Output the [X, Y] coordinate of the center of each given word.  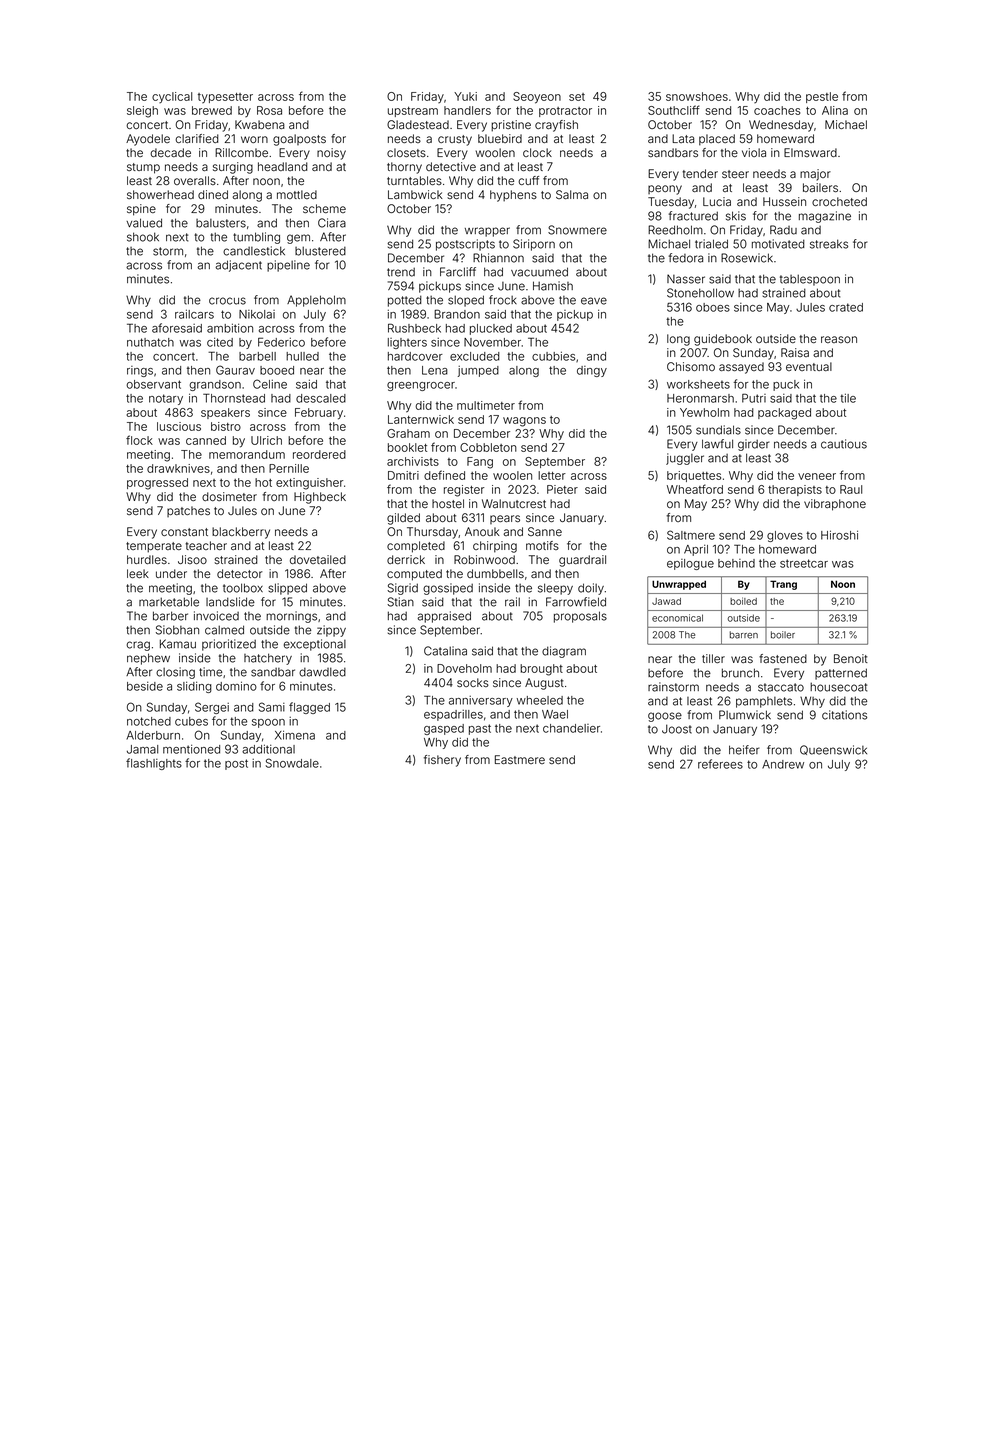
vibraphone [835, 505]
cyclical [172, 97]
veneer [817, 476]
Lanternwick [421, 419]
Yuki [465, 96]
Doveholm [464, 668]
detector [240, 573]
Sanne [545, 531]
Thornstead [234, 398]
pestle [822, 97]
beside [145, 686]
